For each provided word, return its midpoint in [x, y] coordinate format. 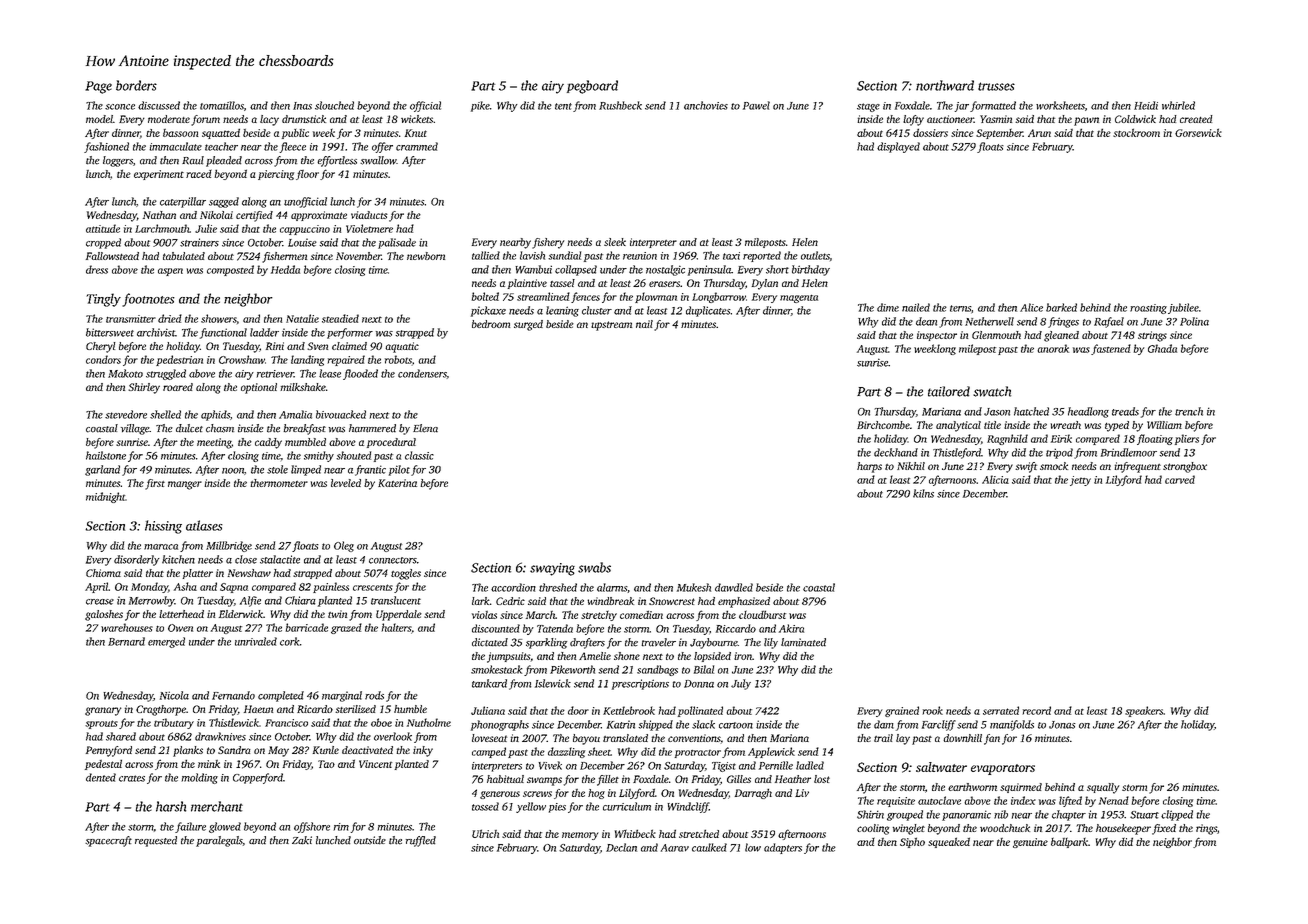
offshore [312, 827]
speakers [1144, 711]
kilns [923, 493]
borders [136, 85]
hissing [163, 527]
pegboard [592, 87]
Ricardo [315, 709]
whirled [1178, 105]
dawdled [734, 587]
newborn [426, 256]
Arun [1039, 133]
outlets [815, 255]
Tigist [724, 767]
